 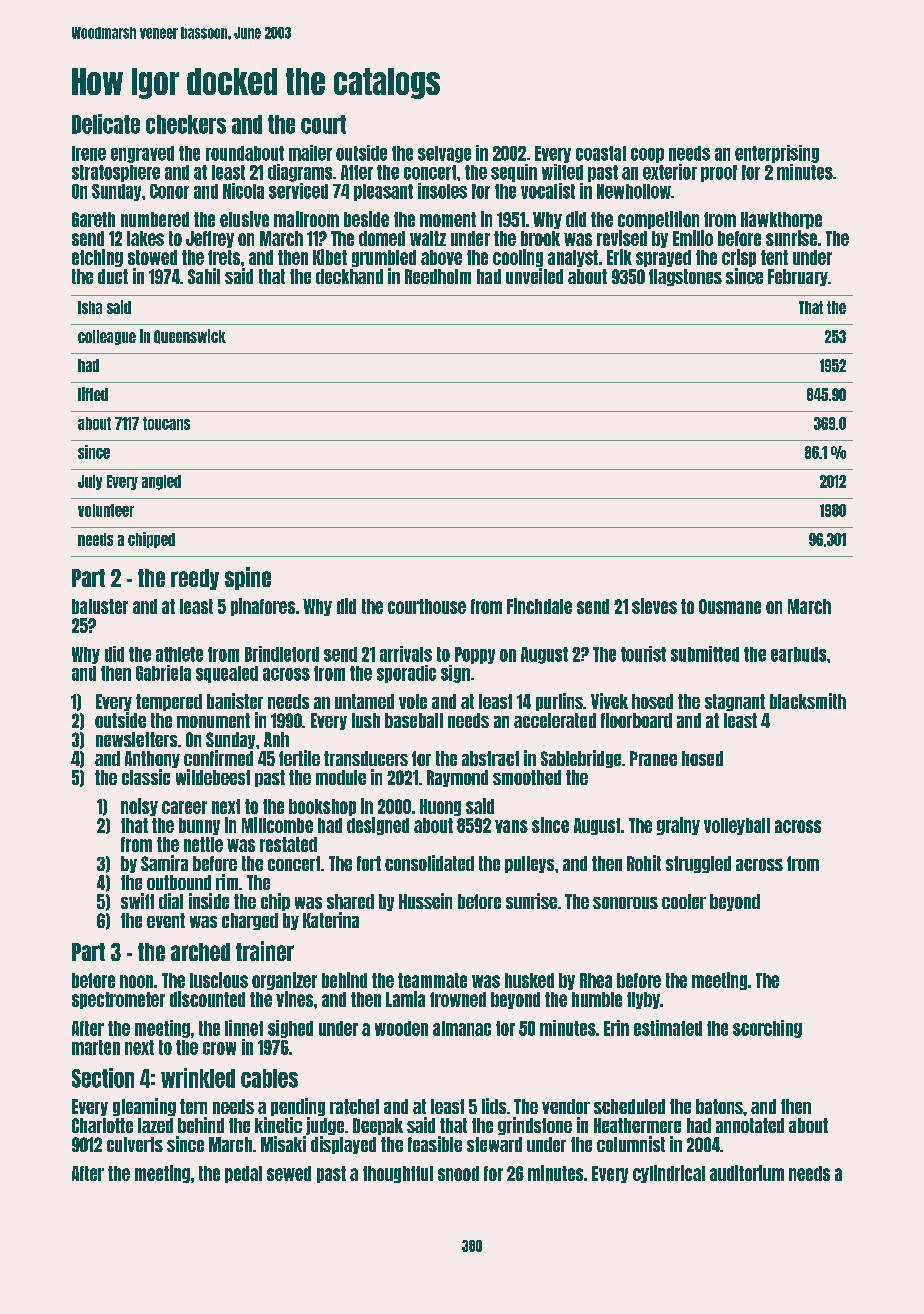 I want to click on arrivals, so click(x=406, y=654).
